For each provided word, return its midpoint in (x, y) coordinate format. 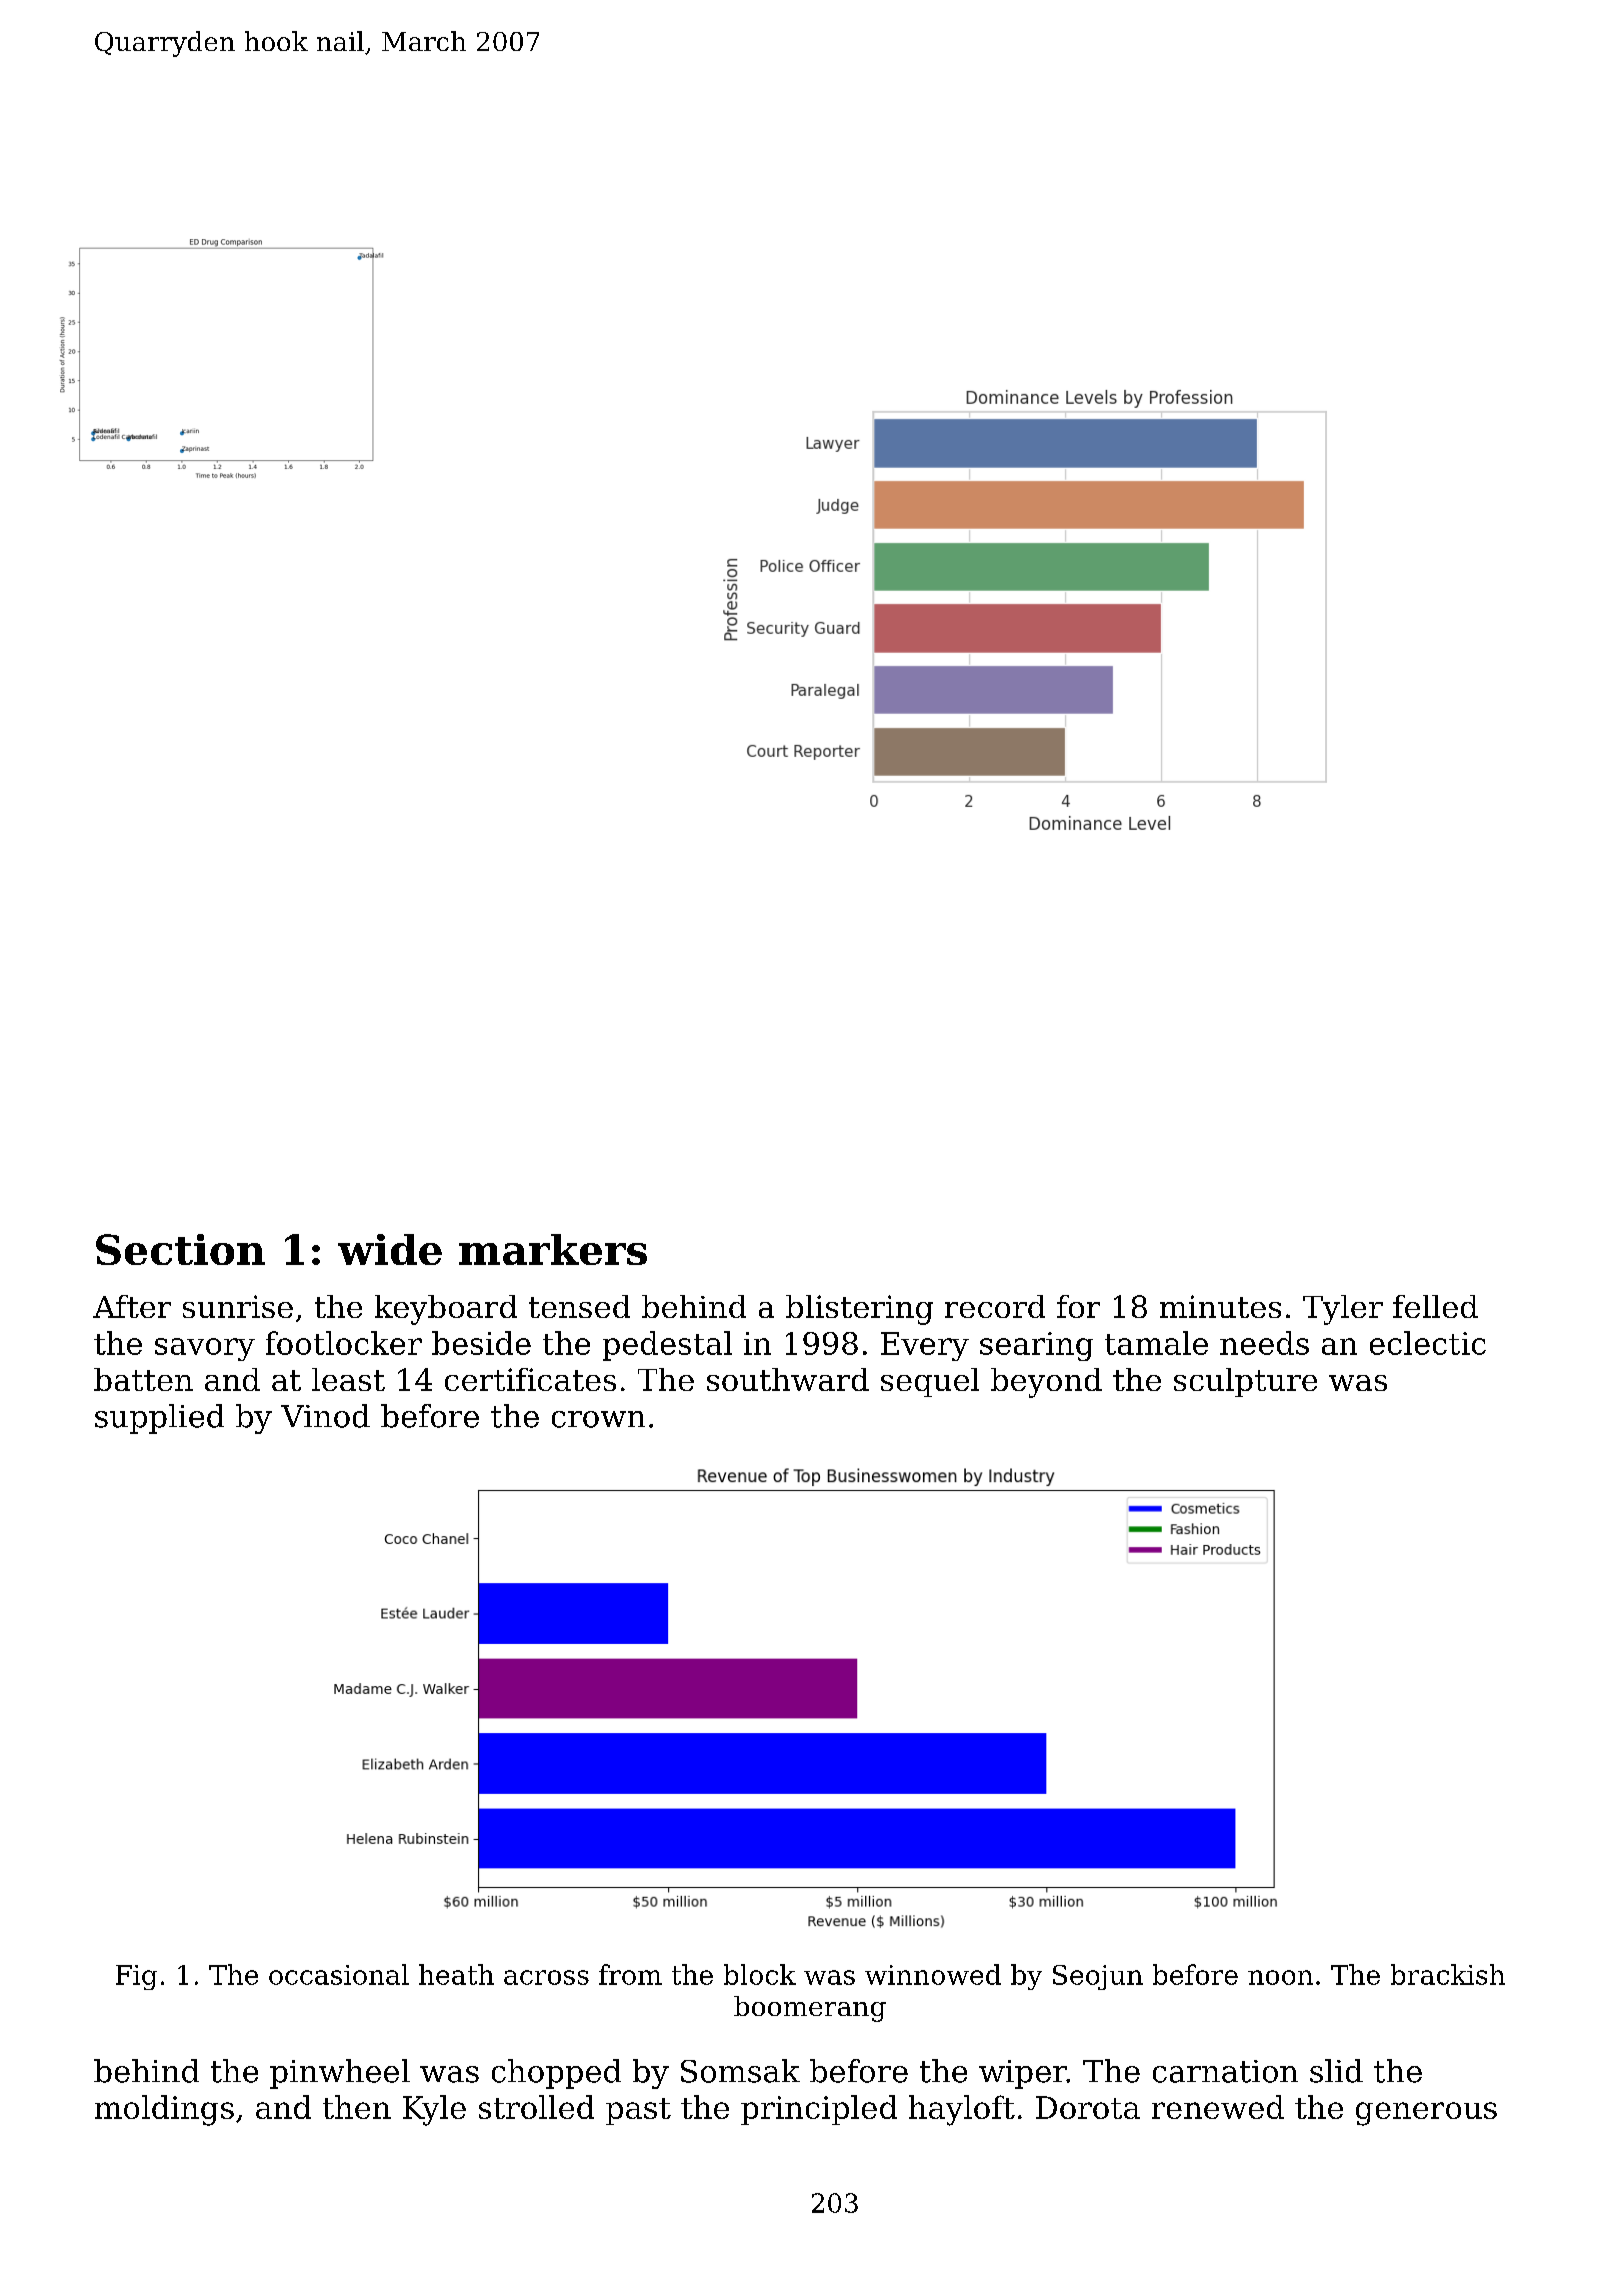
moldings (164, 2110)
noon (1280, 1977)
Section (180, 1249)
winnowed (933, 1974)
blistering (859, 1310)
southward (788, 1379)
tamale (1156, 1343)
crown (598, 1419)
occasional (339, 1974)
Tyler (1343, 1310)
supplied (159, 1419)
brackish (1448, 1974)
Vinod (325, 1416)
